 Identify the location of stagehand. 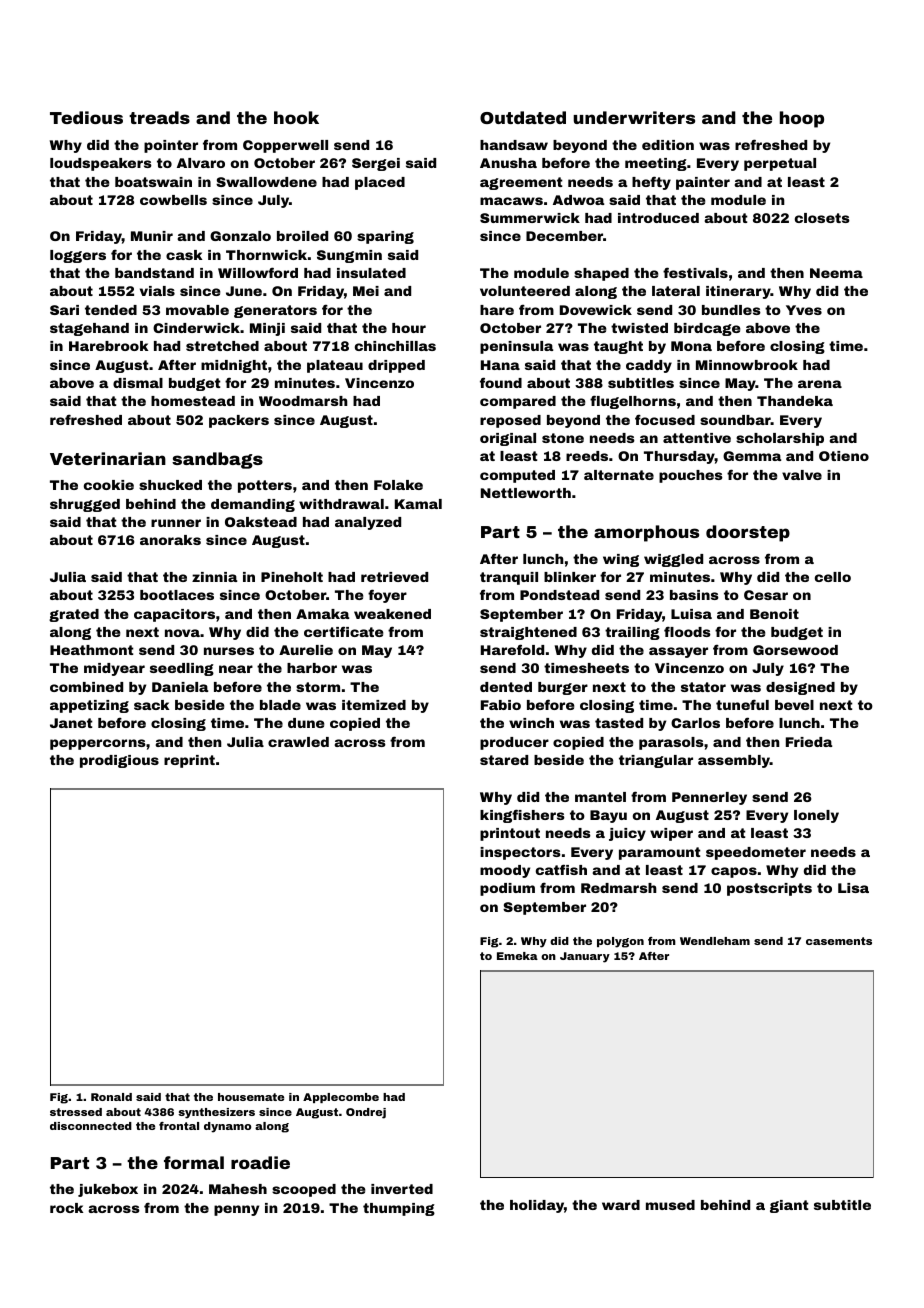
(89, 329).
